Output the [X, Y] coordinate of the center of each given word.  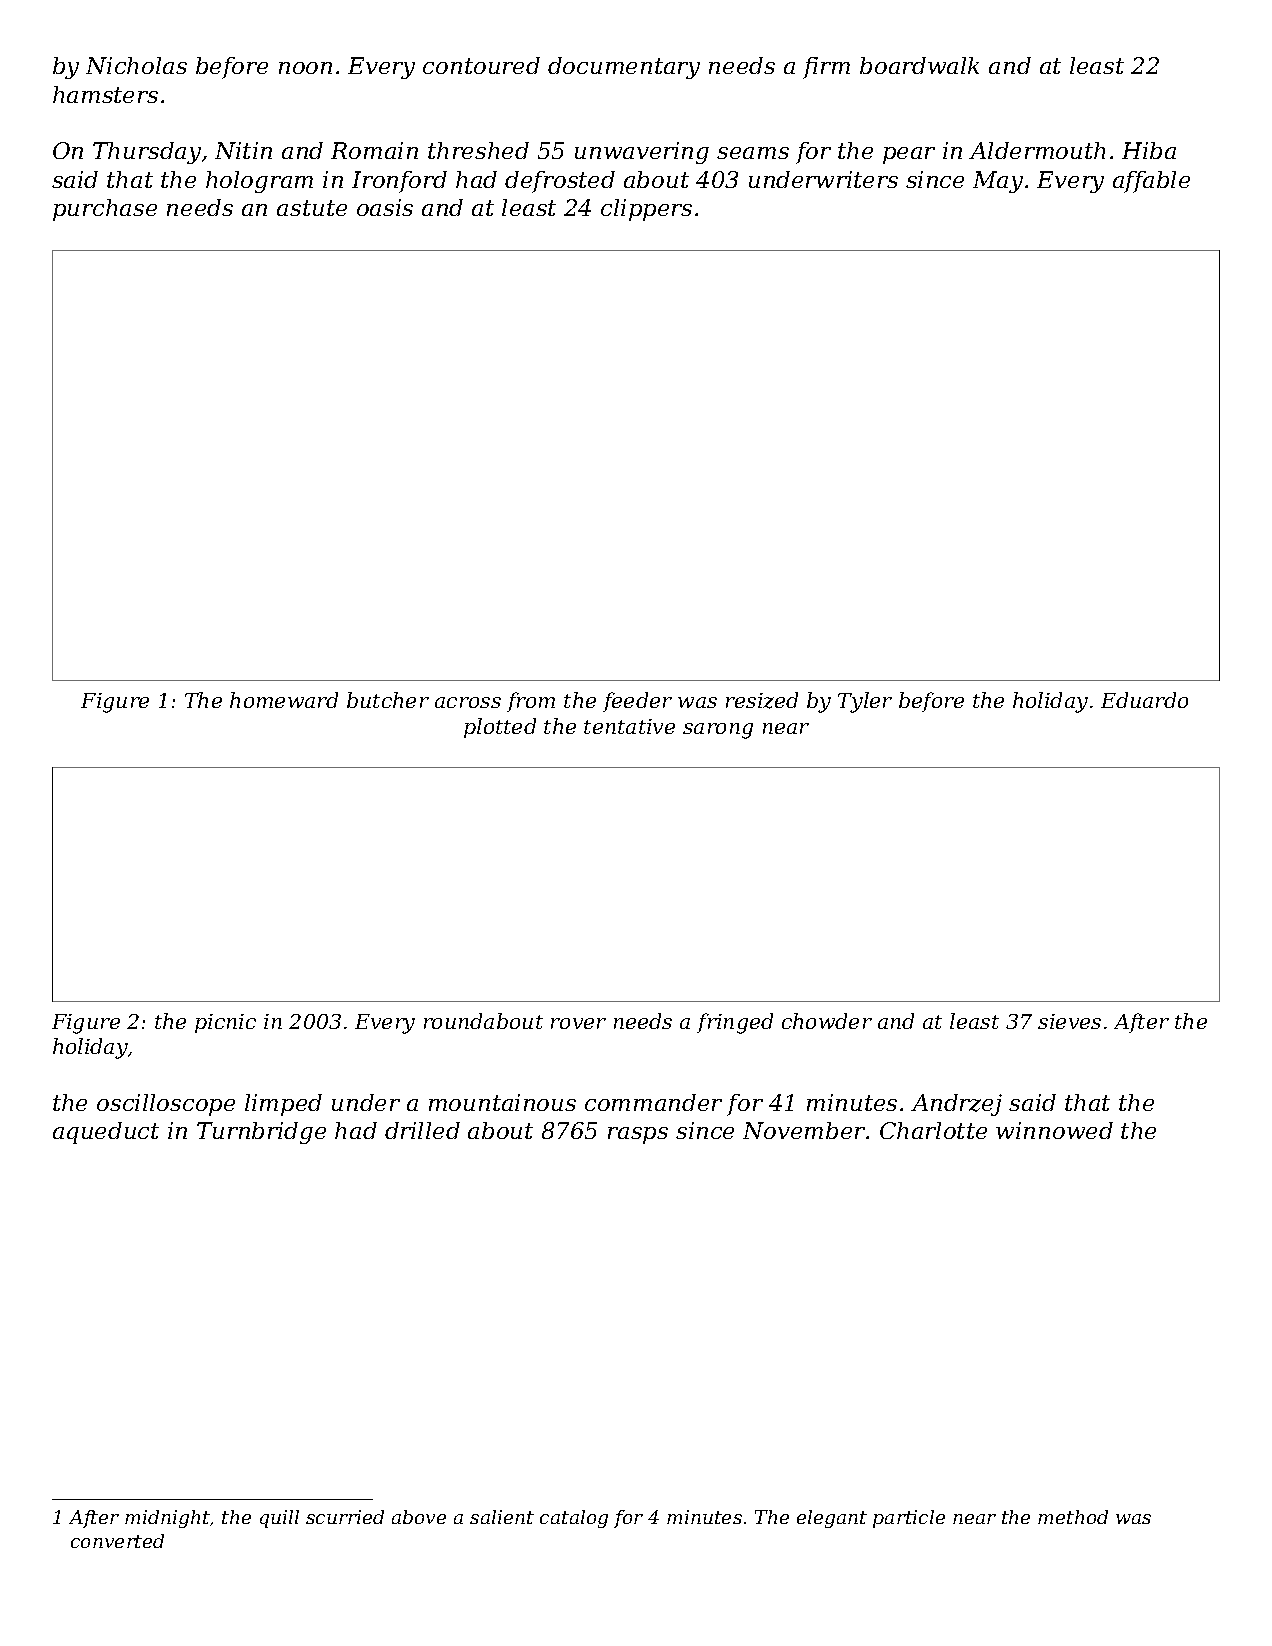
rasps [638, 1135]
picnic [225, 1023]
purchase [105, 210]
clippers [646, 210]
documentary [624, 68]
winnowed [1054, 1130]
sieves [1069, 1021]
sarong [718, 731]
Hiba [1149, 150]
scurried [345, 1517]
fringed [735, 1023]
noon [305, 68]
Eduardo [1144, 700]
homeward [284, 700]
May [998, 182]
